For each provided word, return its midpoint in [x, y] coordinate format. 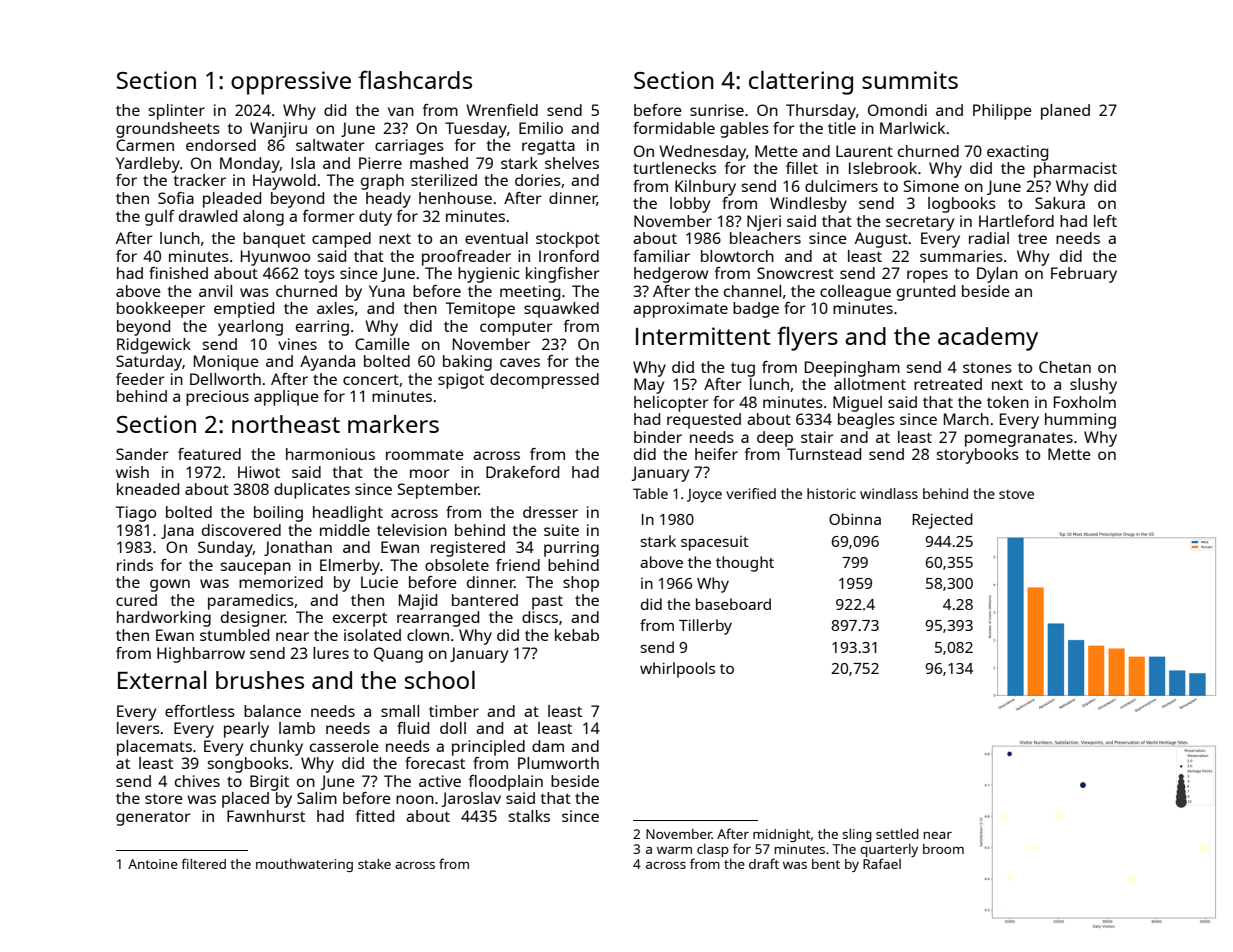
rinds [135, 565]
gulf [160, 218]
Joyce [704, 496]
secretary [920, 223]
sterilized [444, 180]
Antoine [153, 864]
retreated [948, 384]
